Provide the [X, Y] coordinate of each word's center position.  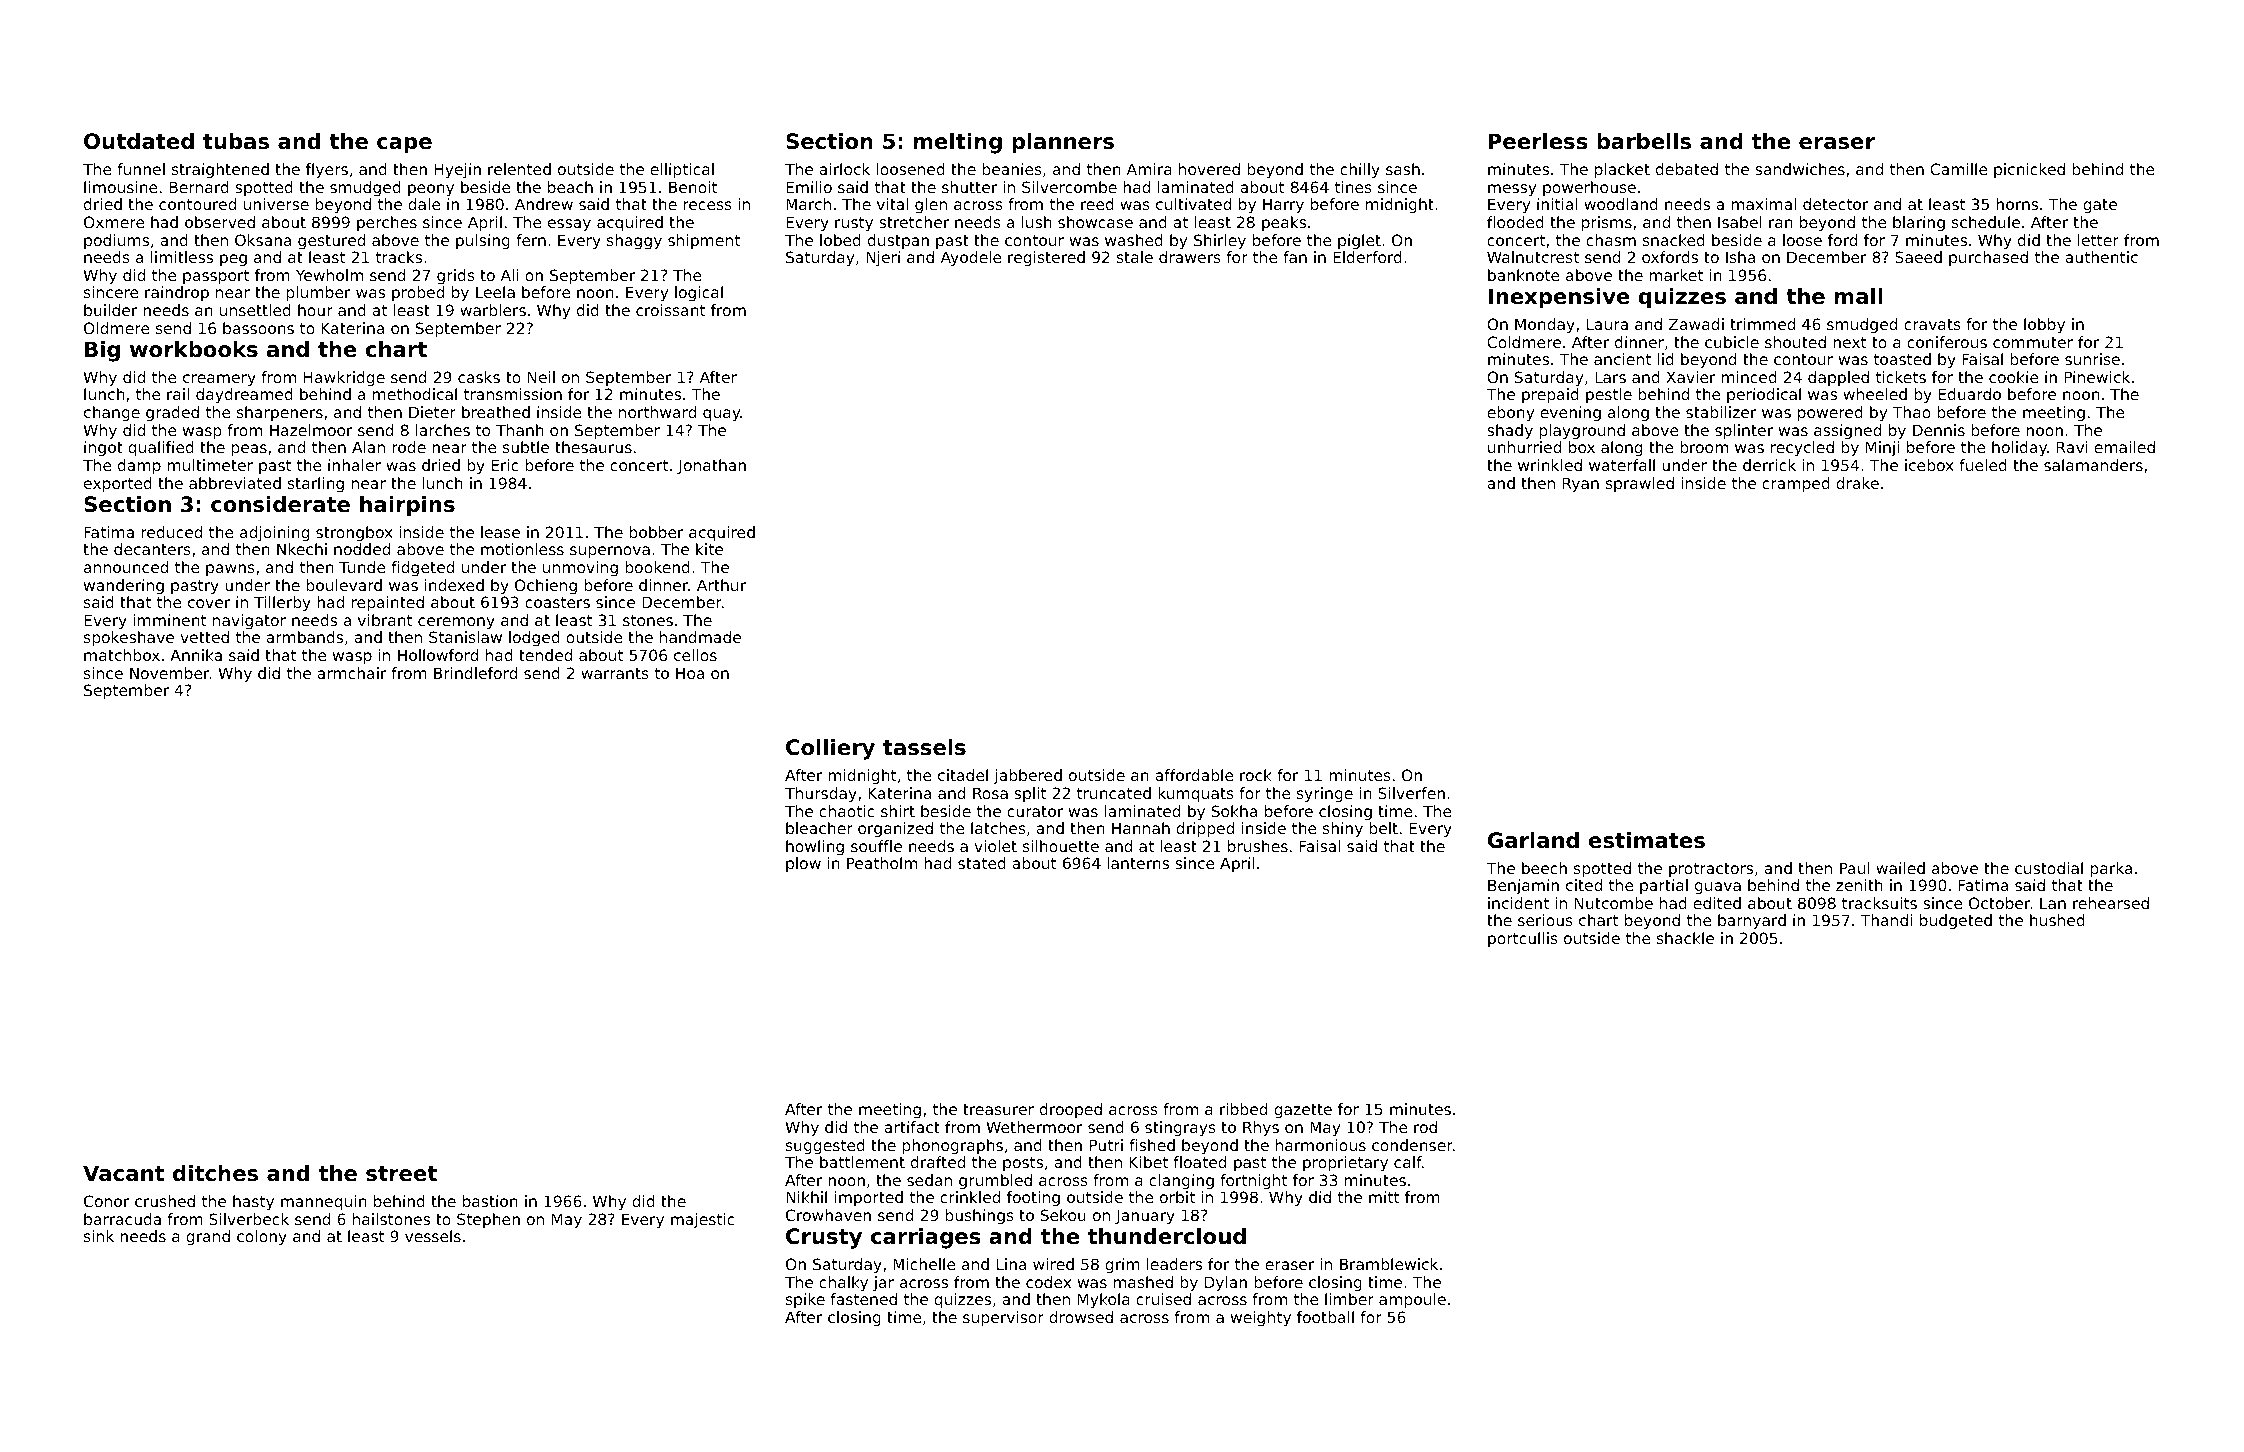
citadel [963, 775]
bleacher [819, 828]
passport [216, 277]
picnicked [2029, 170]
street [401, 1174]
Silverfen [1411, 793]
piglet [1359, 241]
